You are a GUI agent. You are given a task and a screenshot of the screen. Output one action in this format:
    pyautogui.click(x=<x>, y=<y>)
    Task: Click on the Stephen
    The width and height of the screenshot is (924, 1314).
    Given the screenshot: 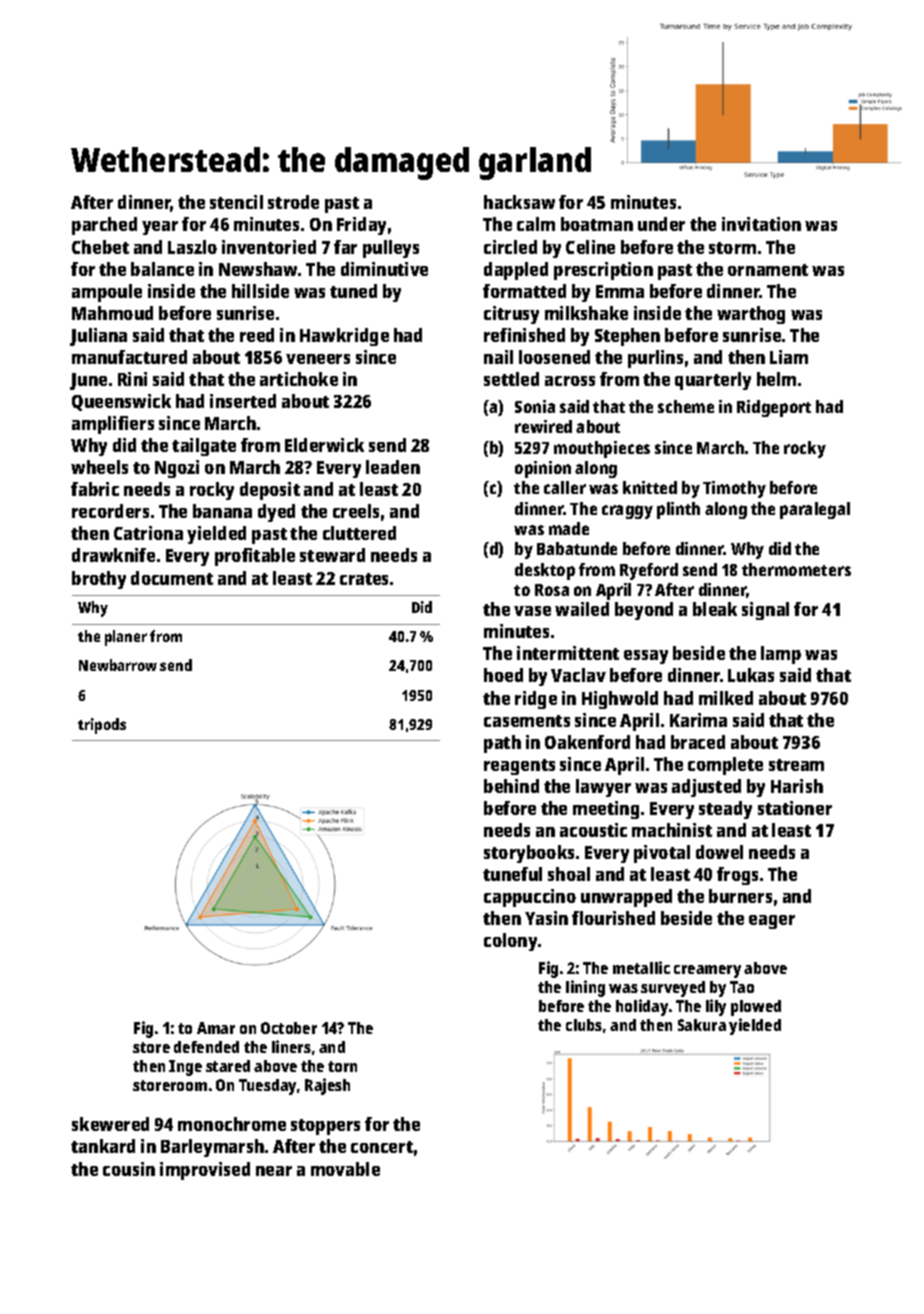 What is the action you would take?
    pyautogui.click(x=627, y=337)
